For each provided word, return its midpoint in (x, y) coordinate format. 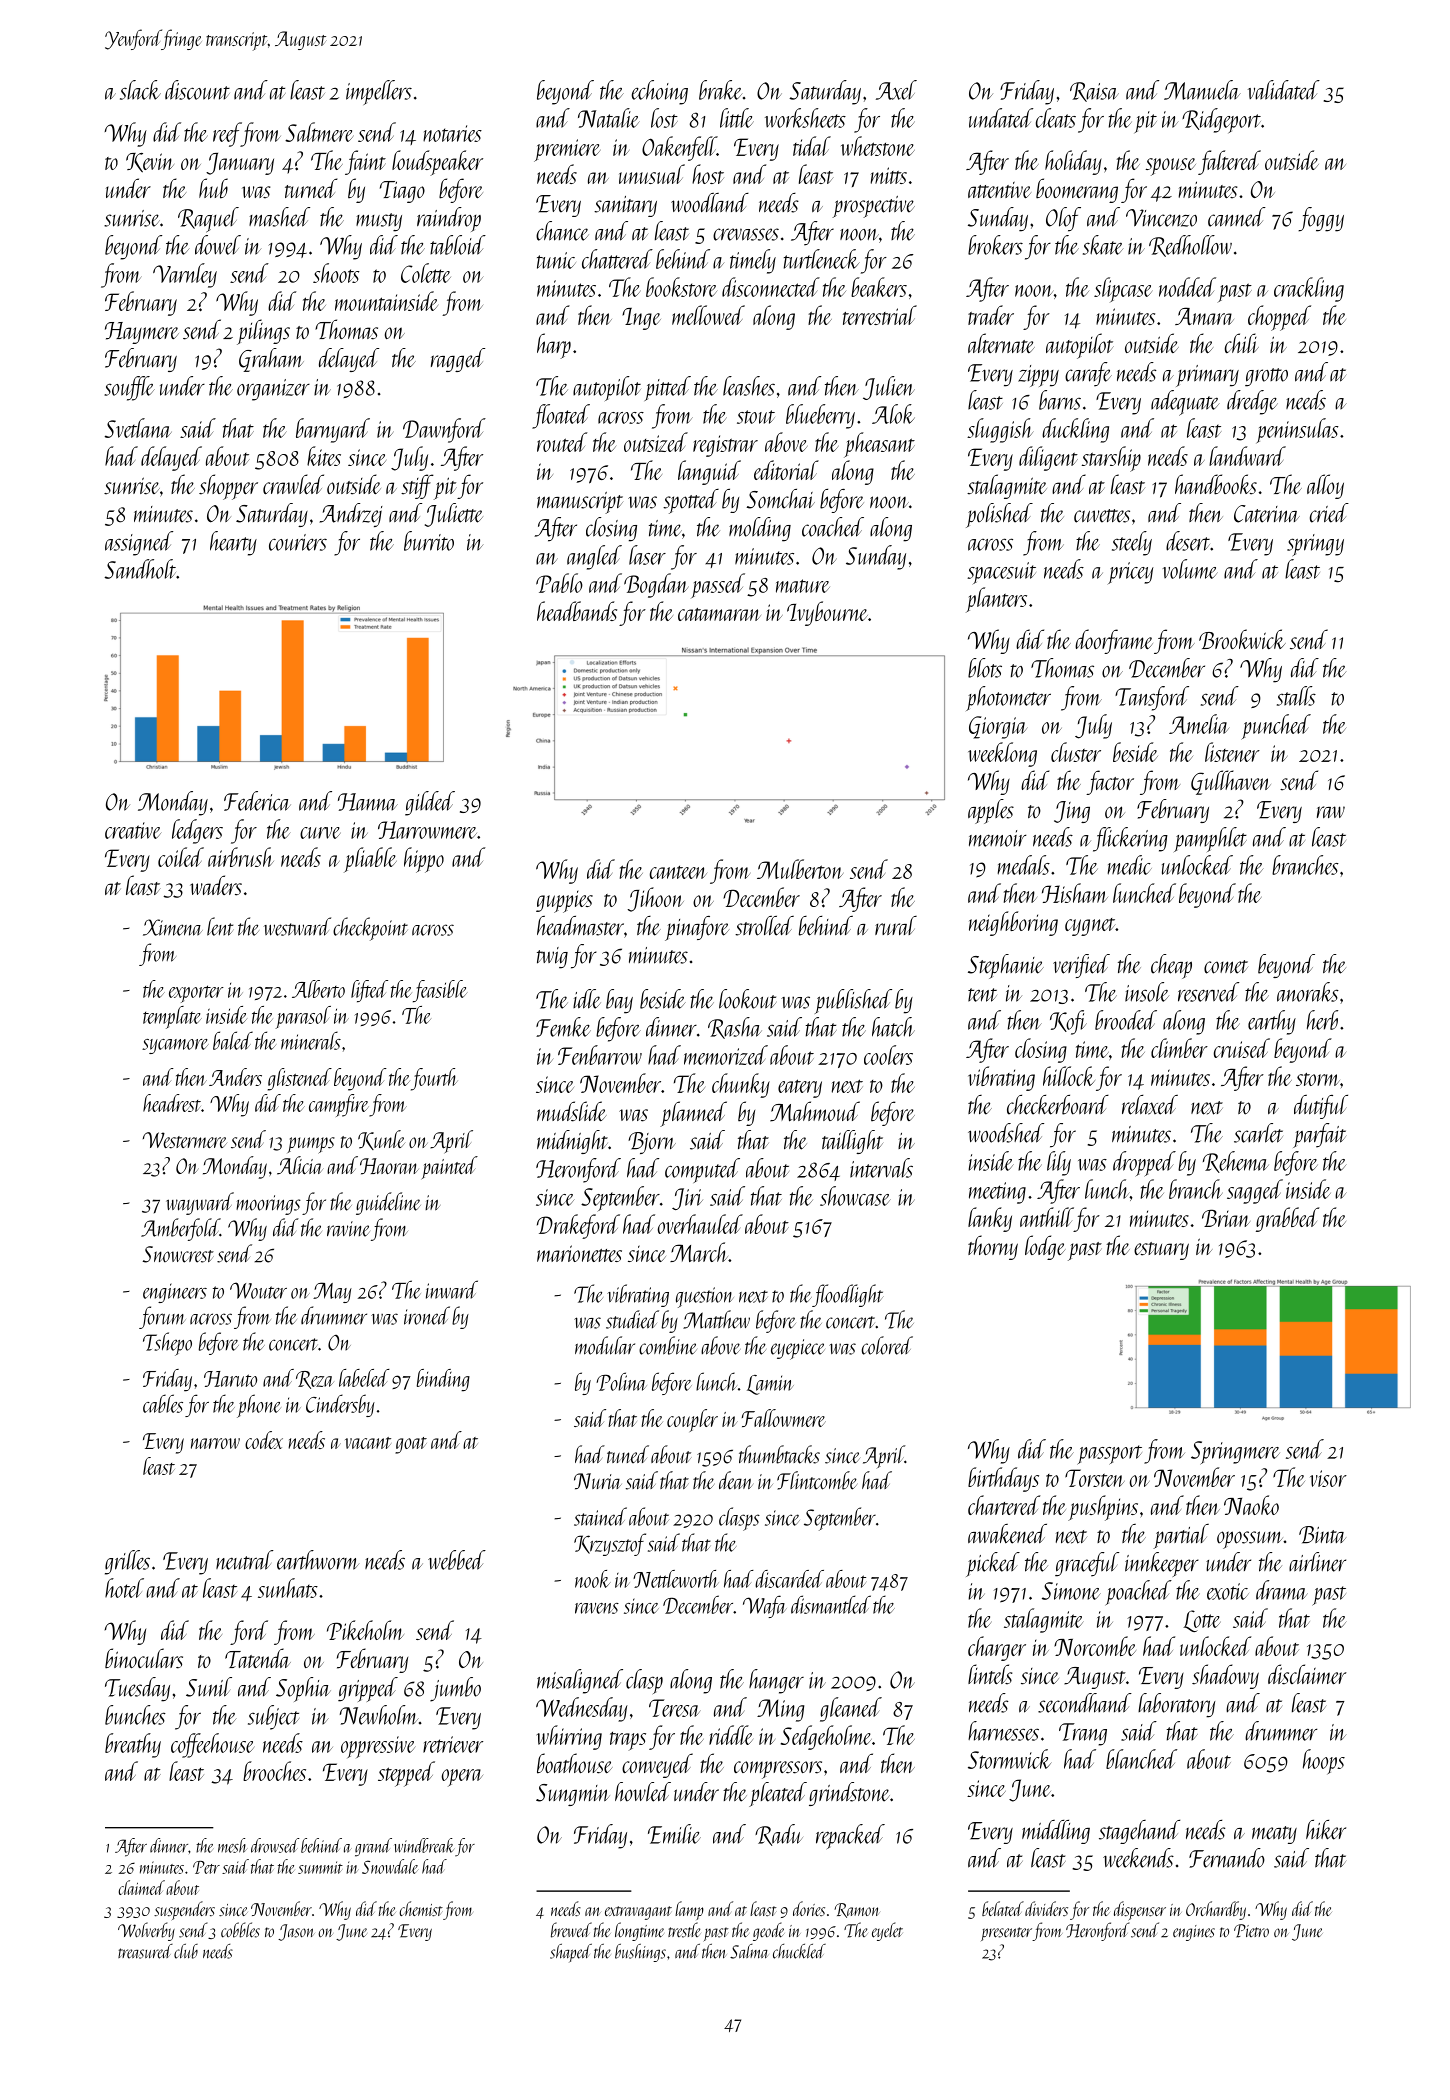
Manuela (1202, 90)
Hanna (368, 802)
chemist (421, 1908)
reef (227, 134)
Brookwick (1242, 639)
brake (721, 90)
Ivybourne (827, 613)
